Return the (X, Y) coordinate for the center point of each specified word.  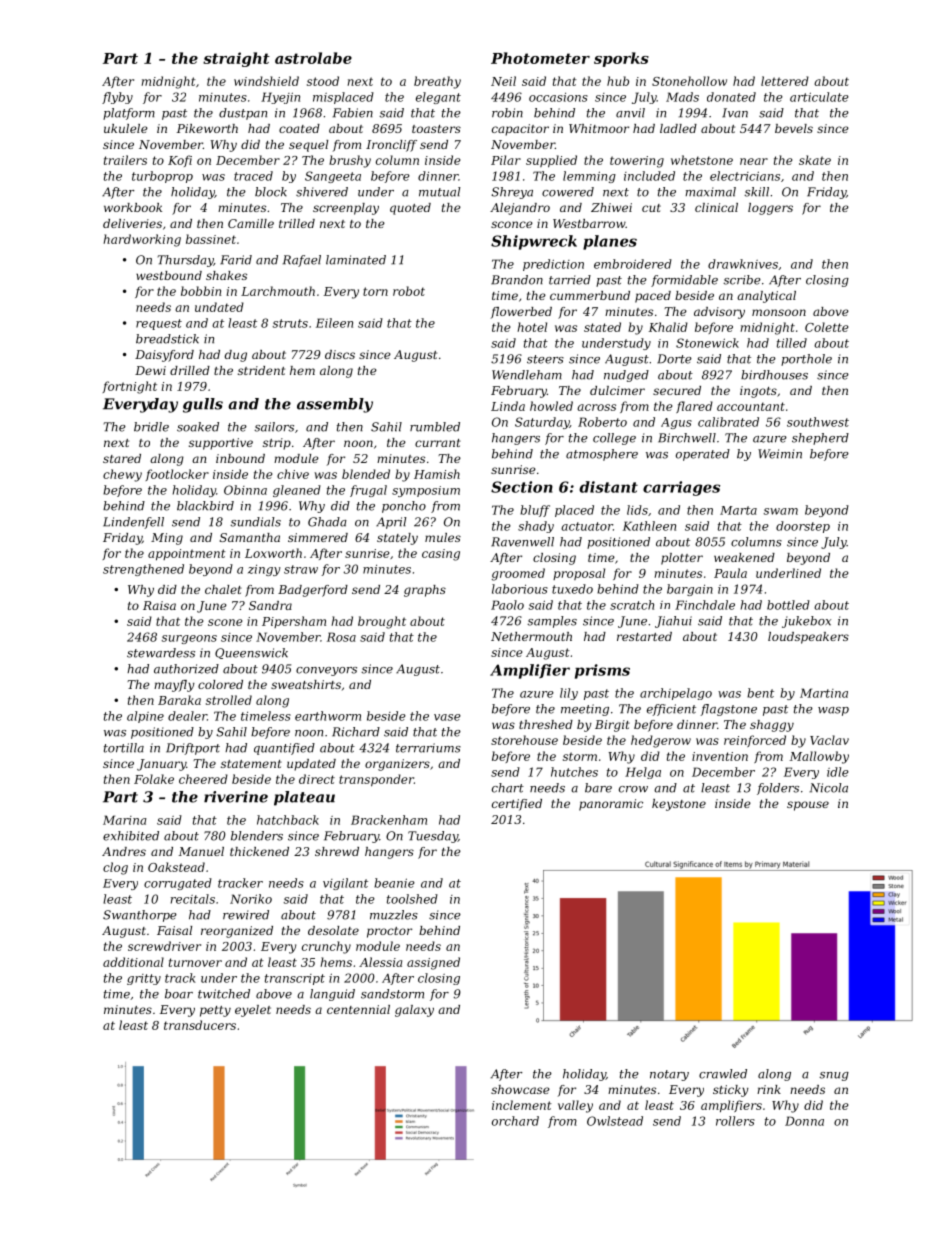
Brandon (517, 280)
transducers (200, 1025)
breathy (437, 82)
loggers (770, 209)
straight (236, 59)
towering (637, 162)
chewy (122, 475)
